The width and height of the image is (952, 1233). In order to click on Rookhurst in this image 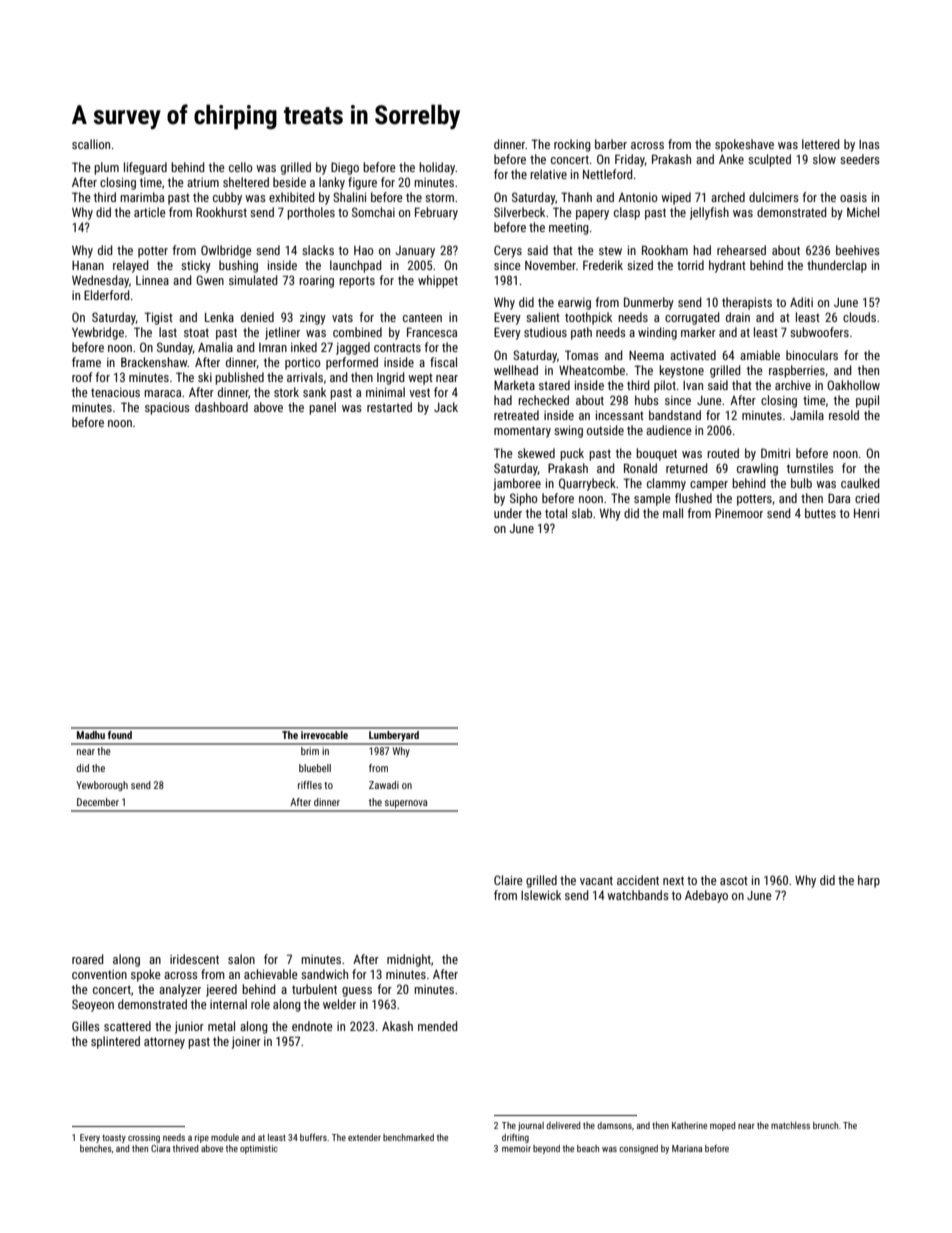, I will do `click(221, 212)`.
